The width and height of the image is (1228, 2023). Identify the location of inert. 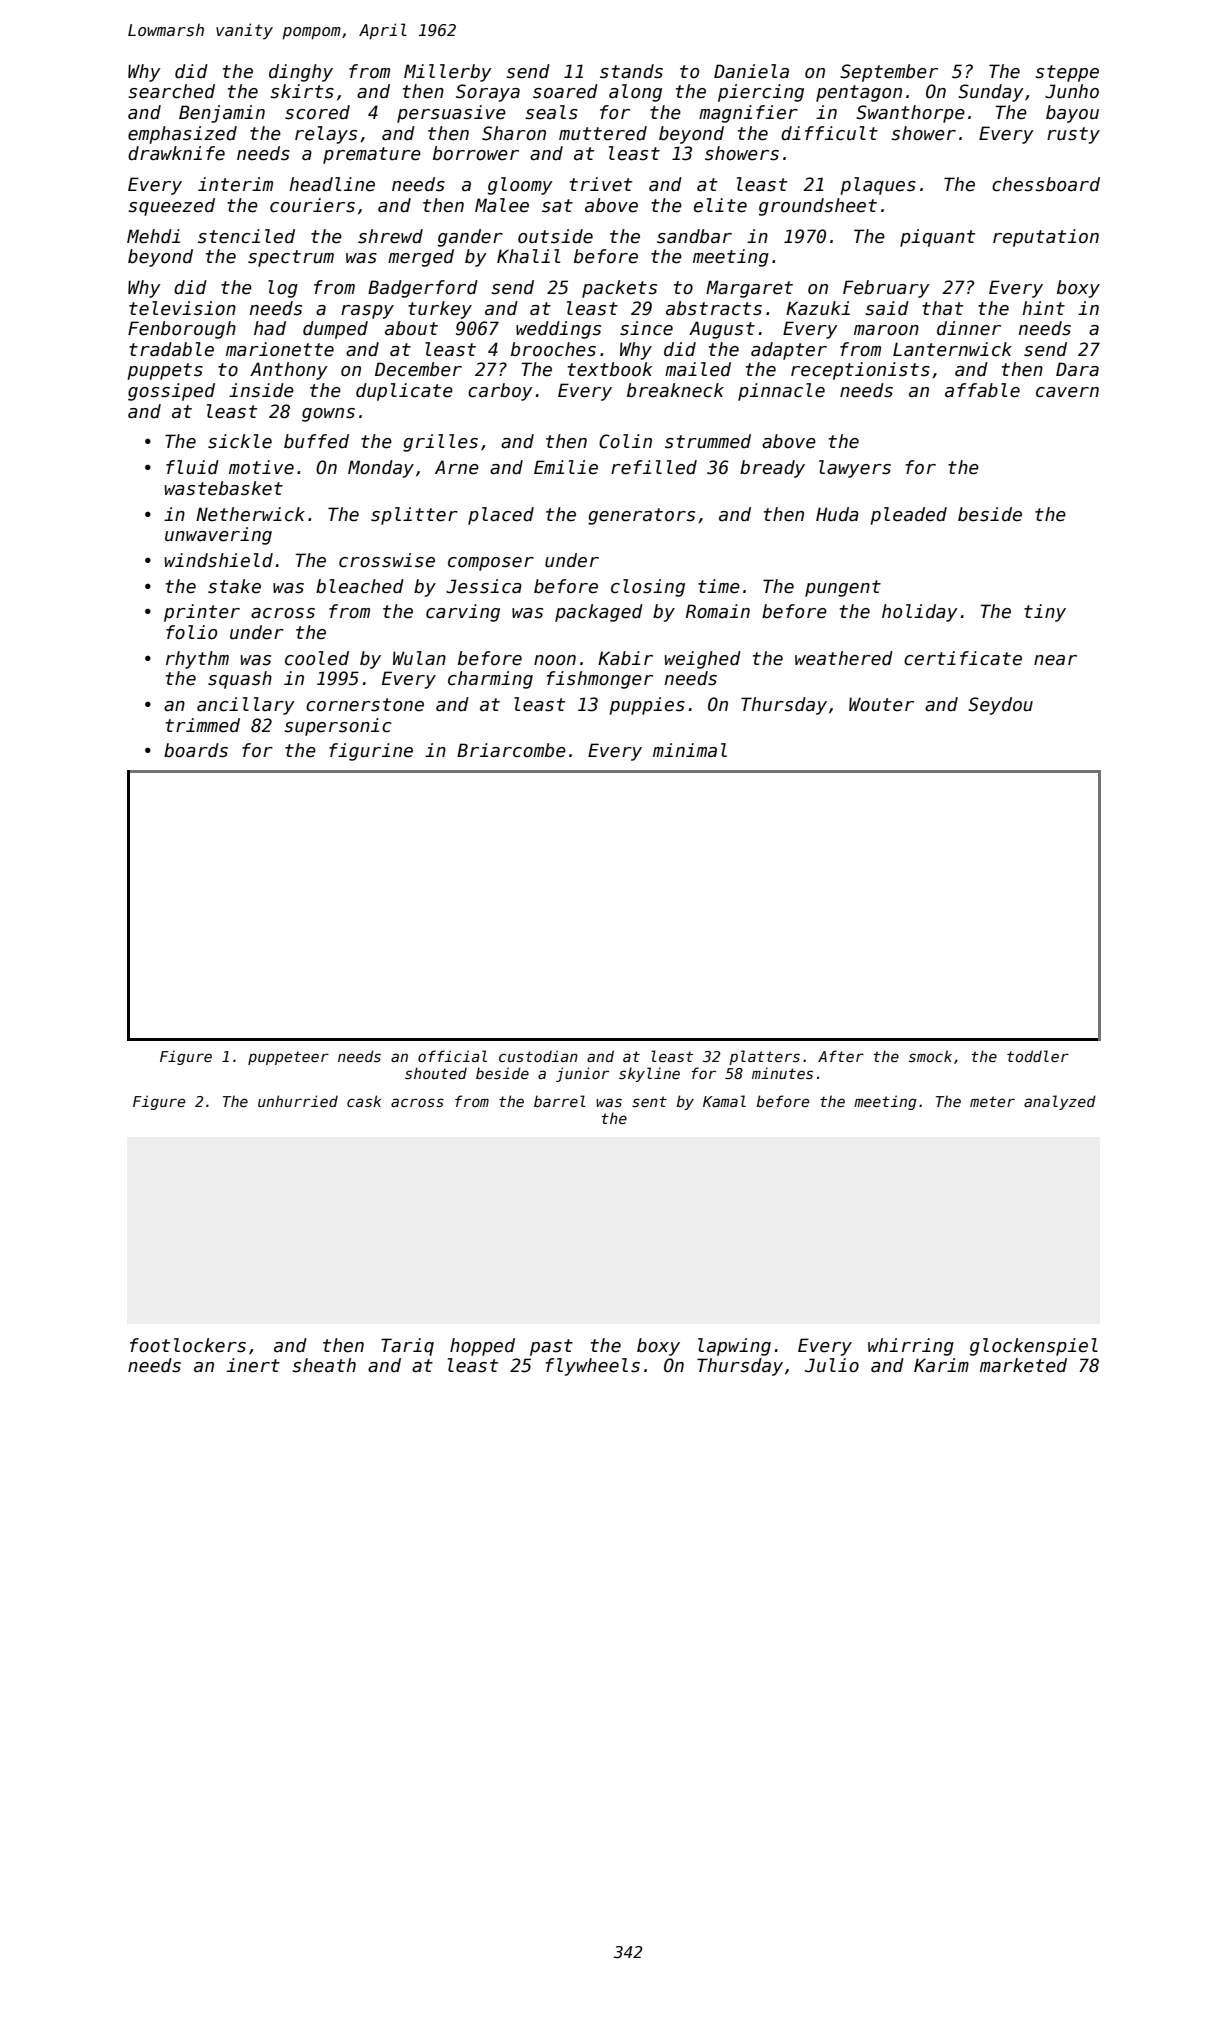
(253, 1365).
